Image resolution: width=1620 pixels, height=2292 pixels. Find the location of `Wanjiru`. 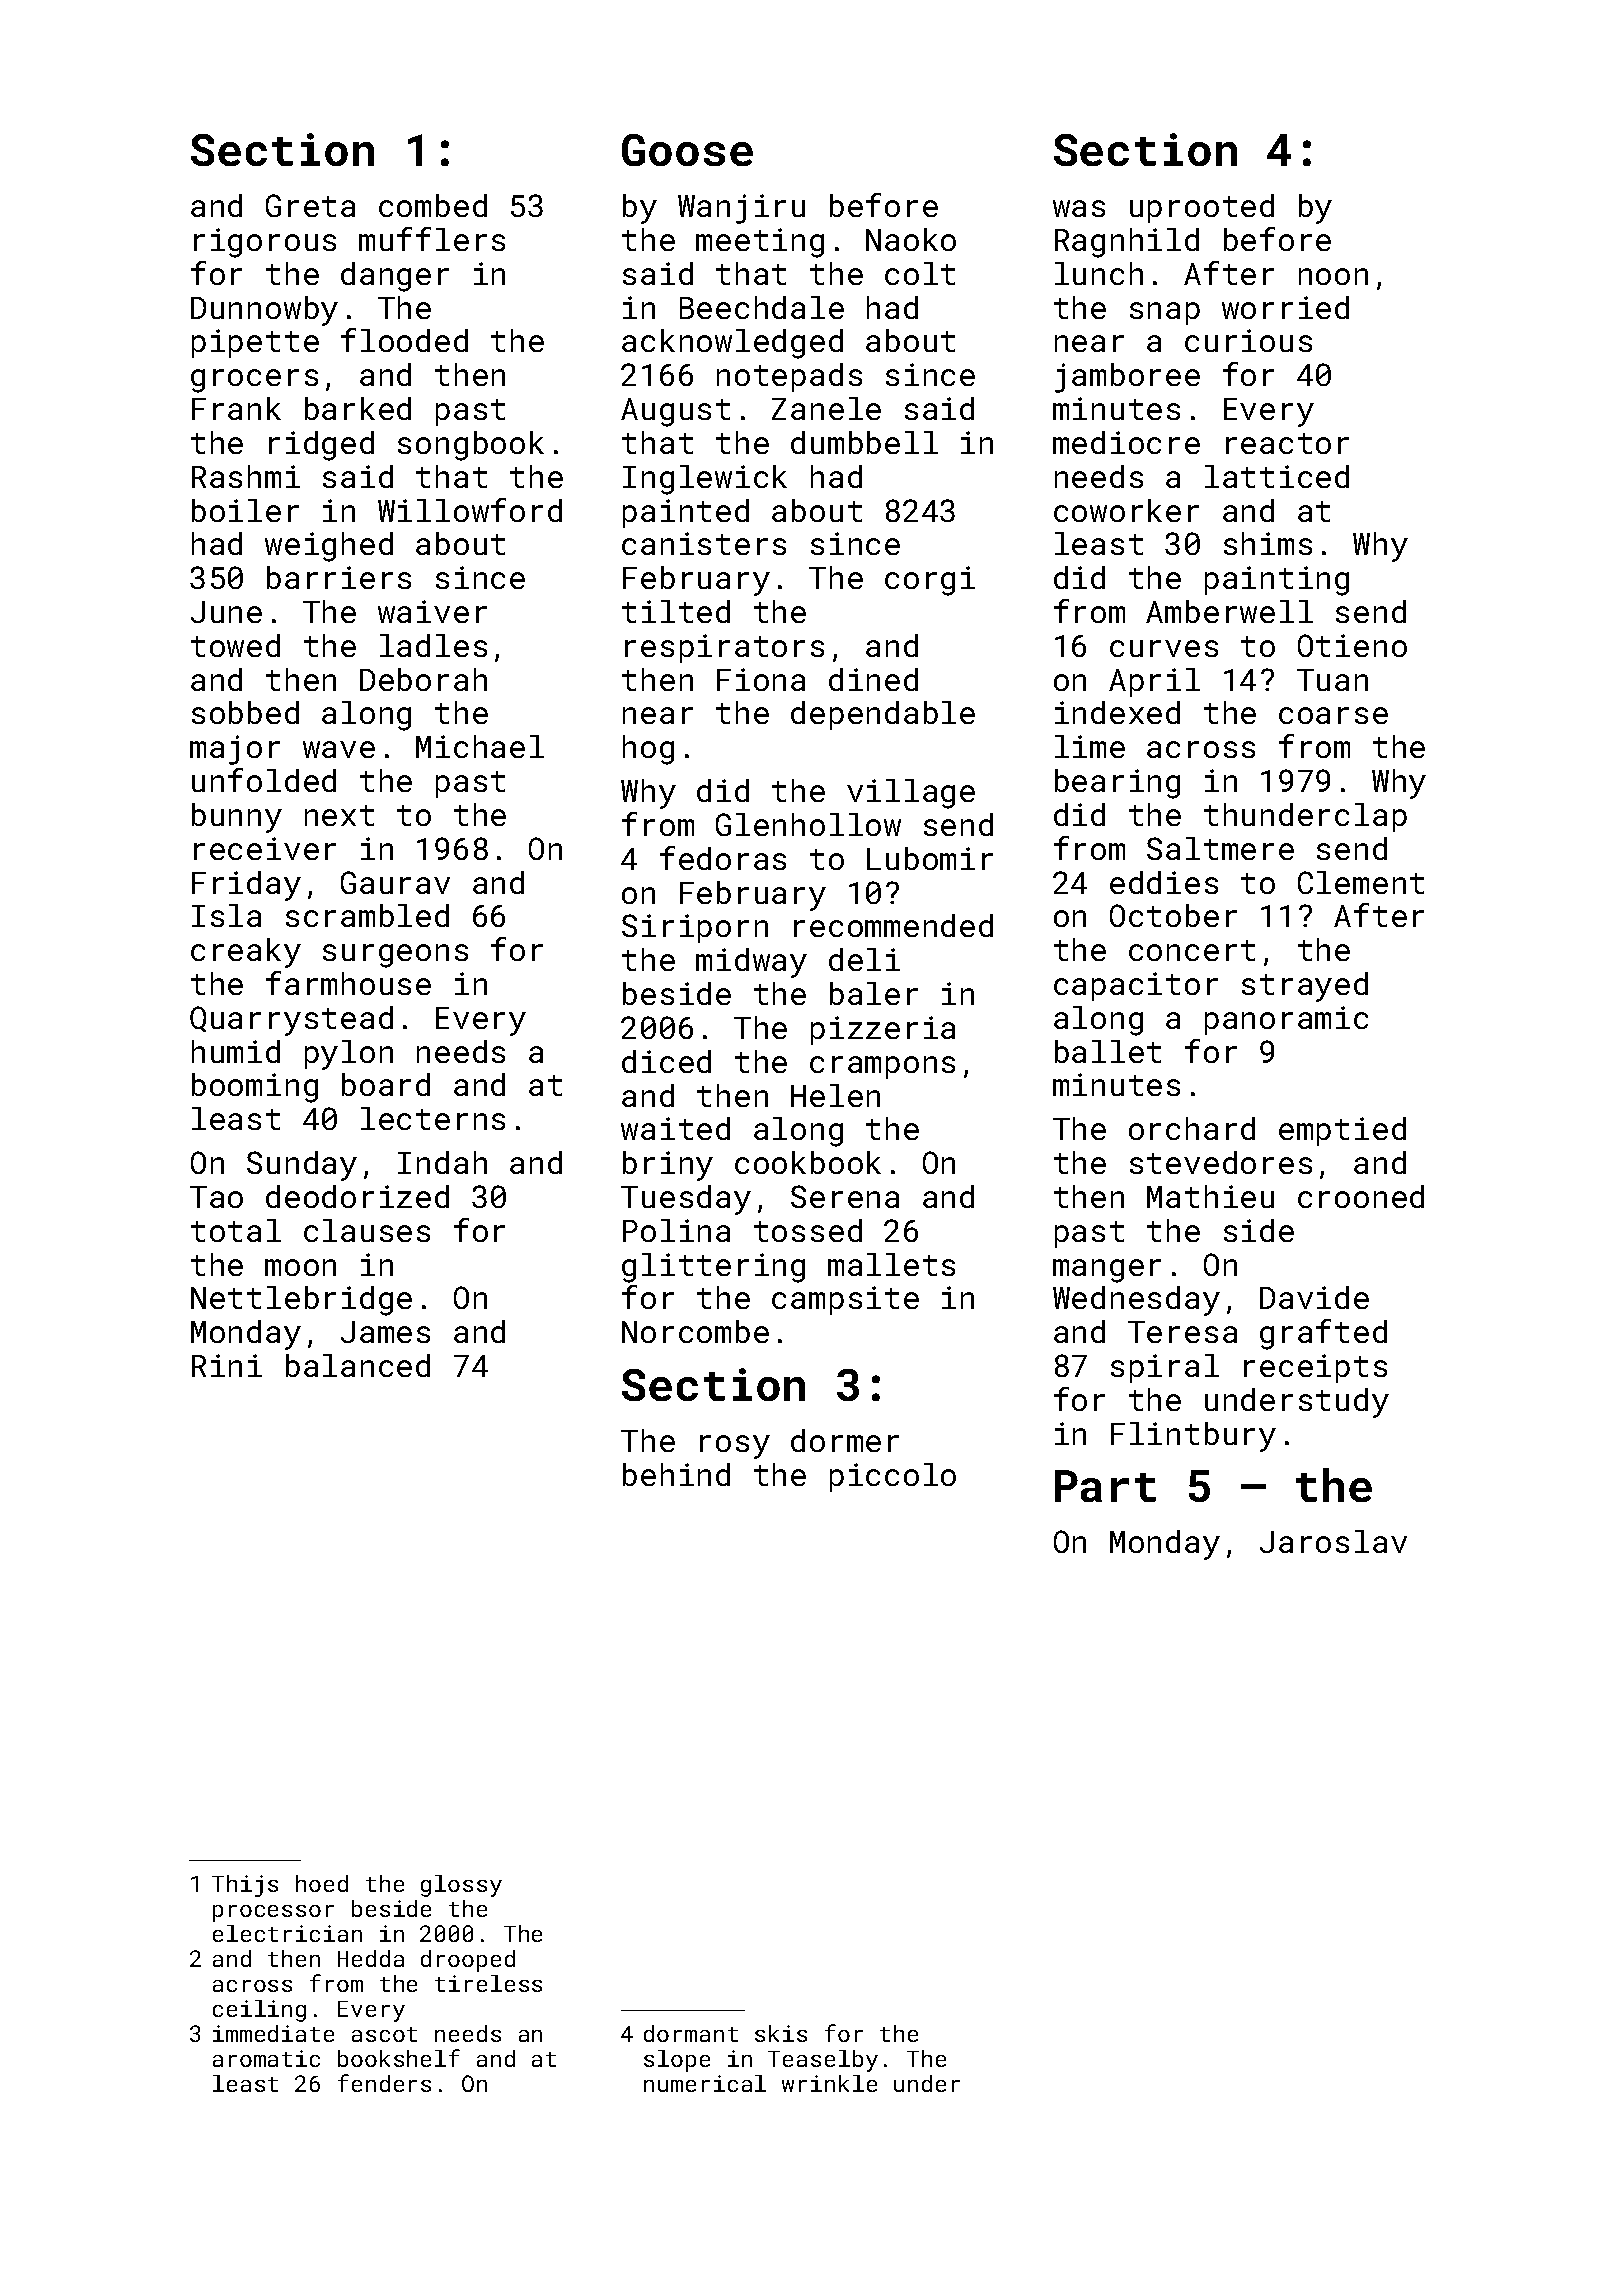

Wanjiru is located at coordinates (741, 209).
